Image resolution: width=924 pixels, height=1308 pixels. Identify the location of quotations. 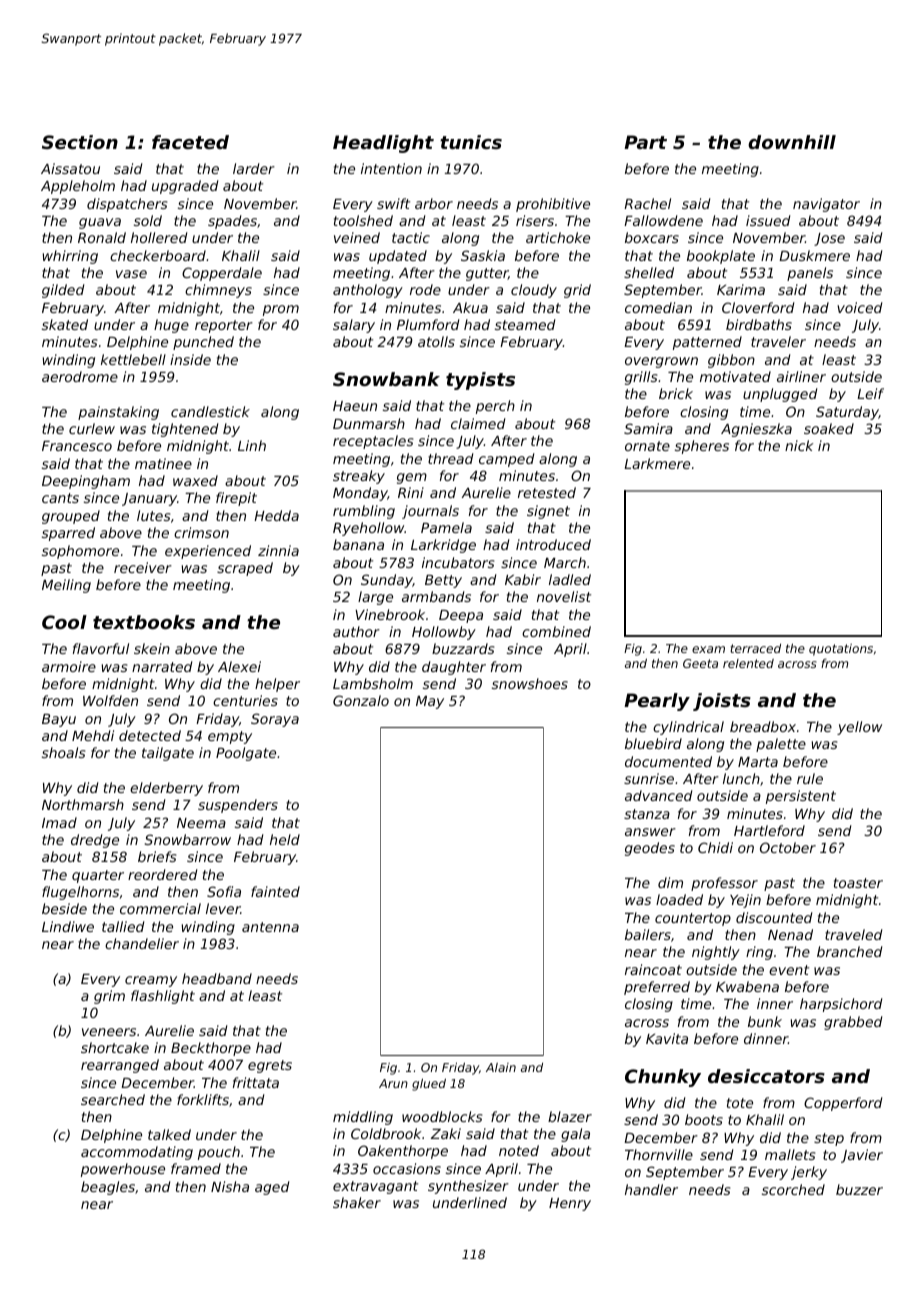
(841, 650).
